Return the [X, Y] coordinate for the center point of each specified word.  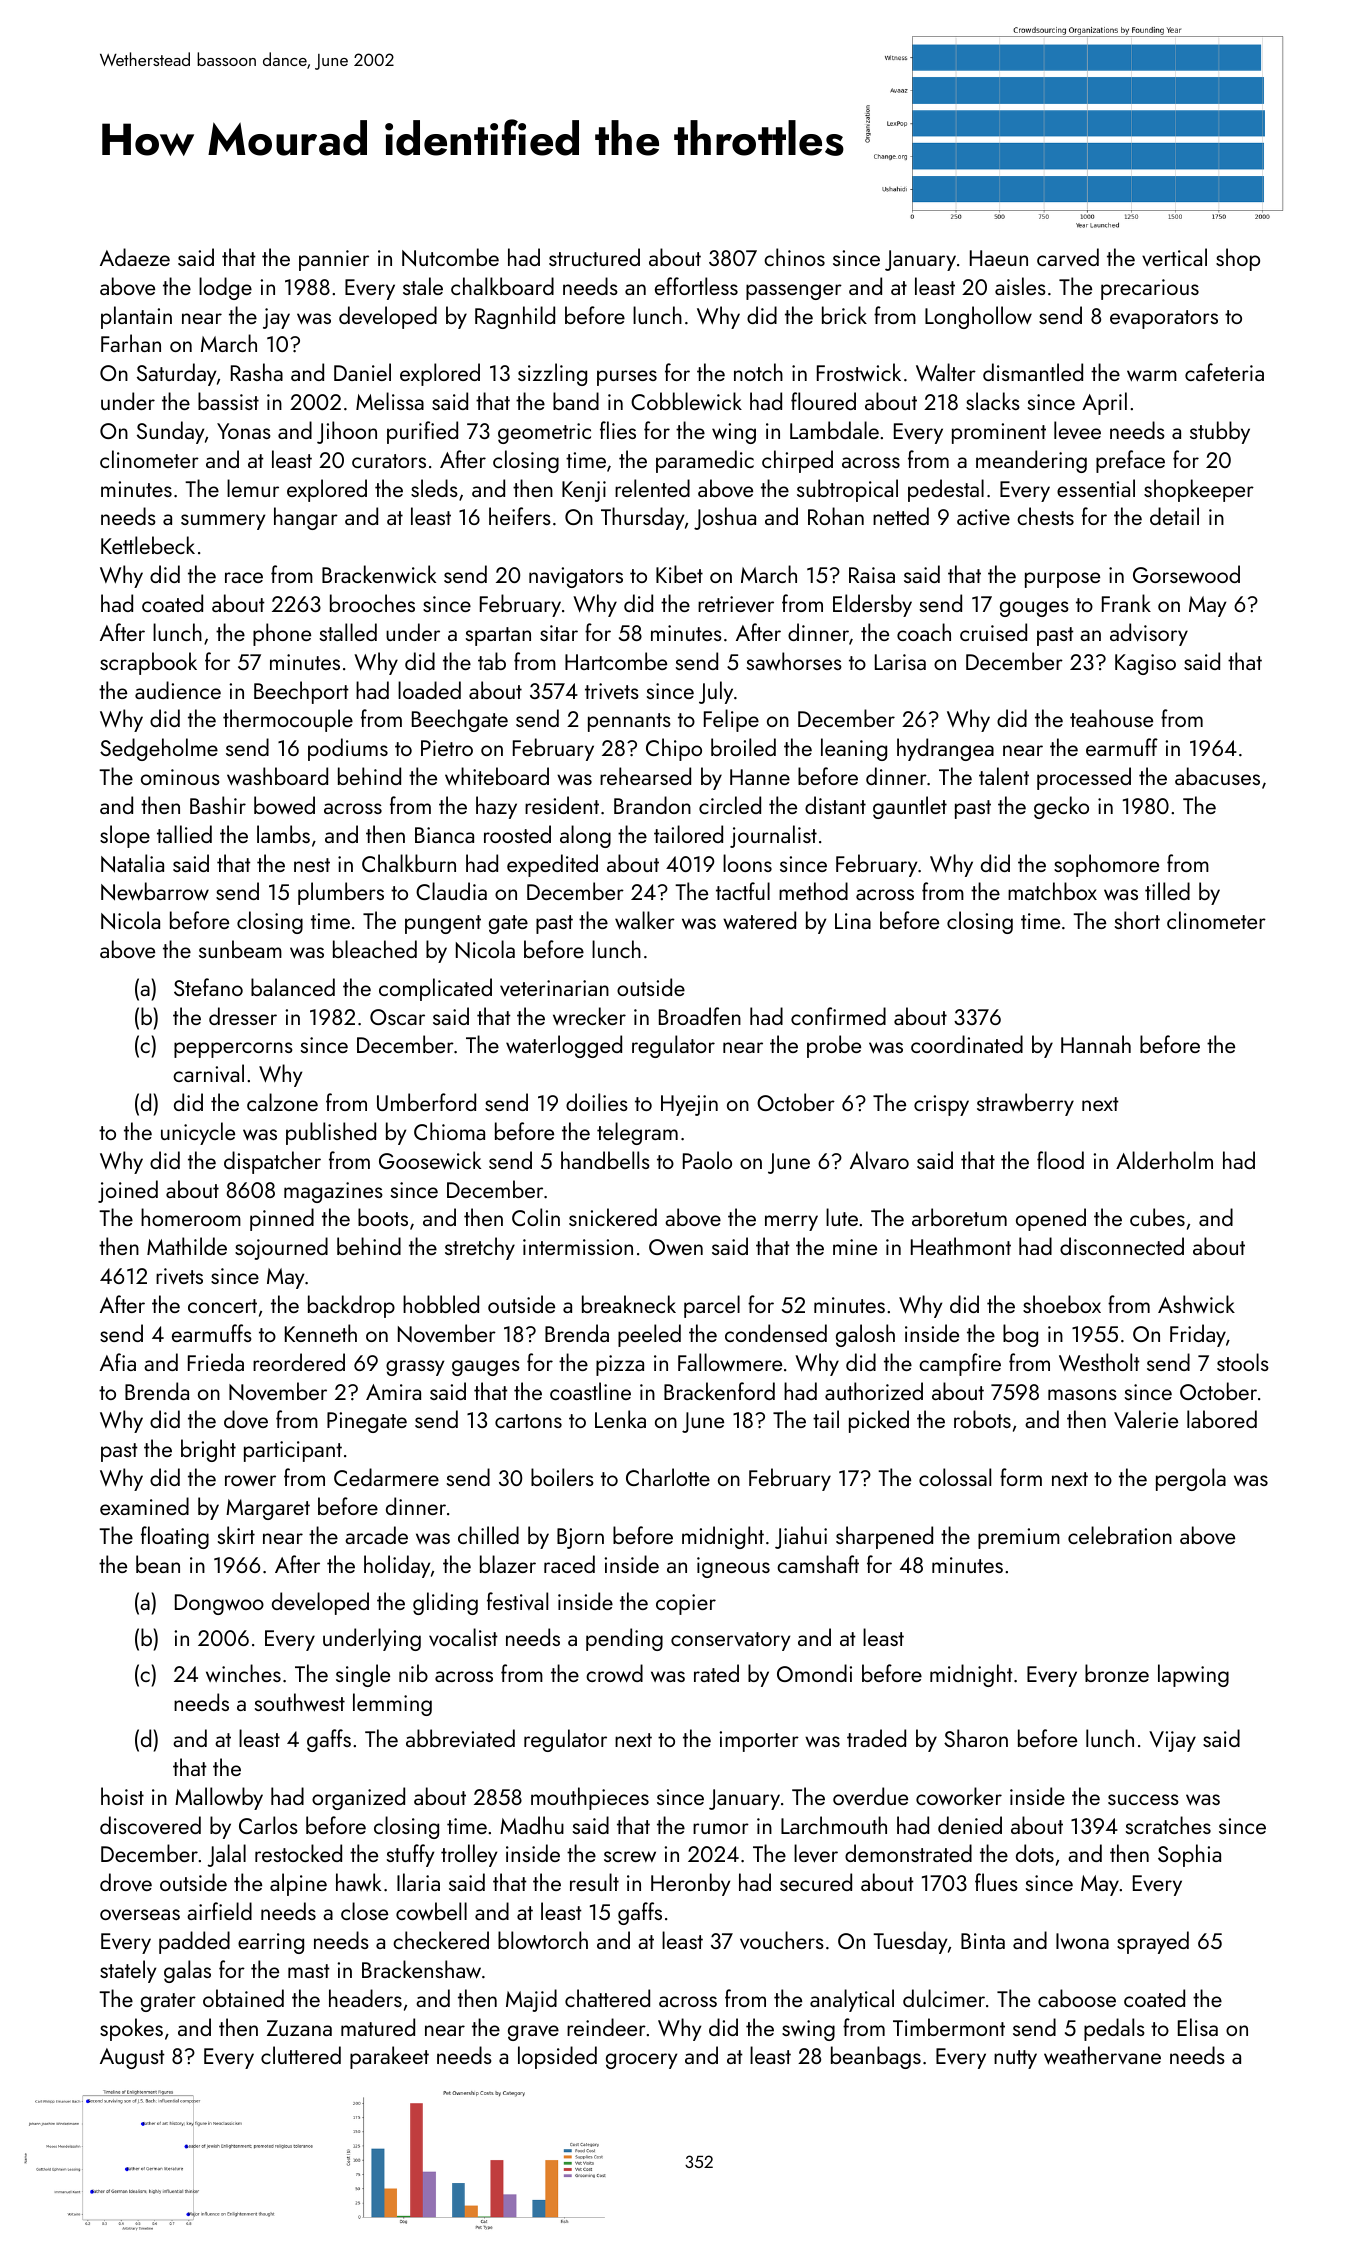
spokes [131, 2029]
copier [686, 1604]
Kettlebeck [148, 545]
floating [175, 1537]
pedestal [946, 490]
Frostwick [859, 372]
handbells [605, 1160]
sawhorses [794, 661]
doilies [597, 1102]
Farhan [131, 343]
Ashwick [1196, 1304]
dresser [243, 1016]
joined [128, 1191]
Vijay [1172, 1741]
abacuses [1217, 776]
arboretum [959, 1217]
